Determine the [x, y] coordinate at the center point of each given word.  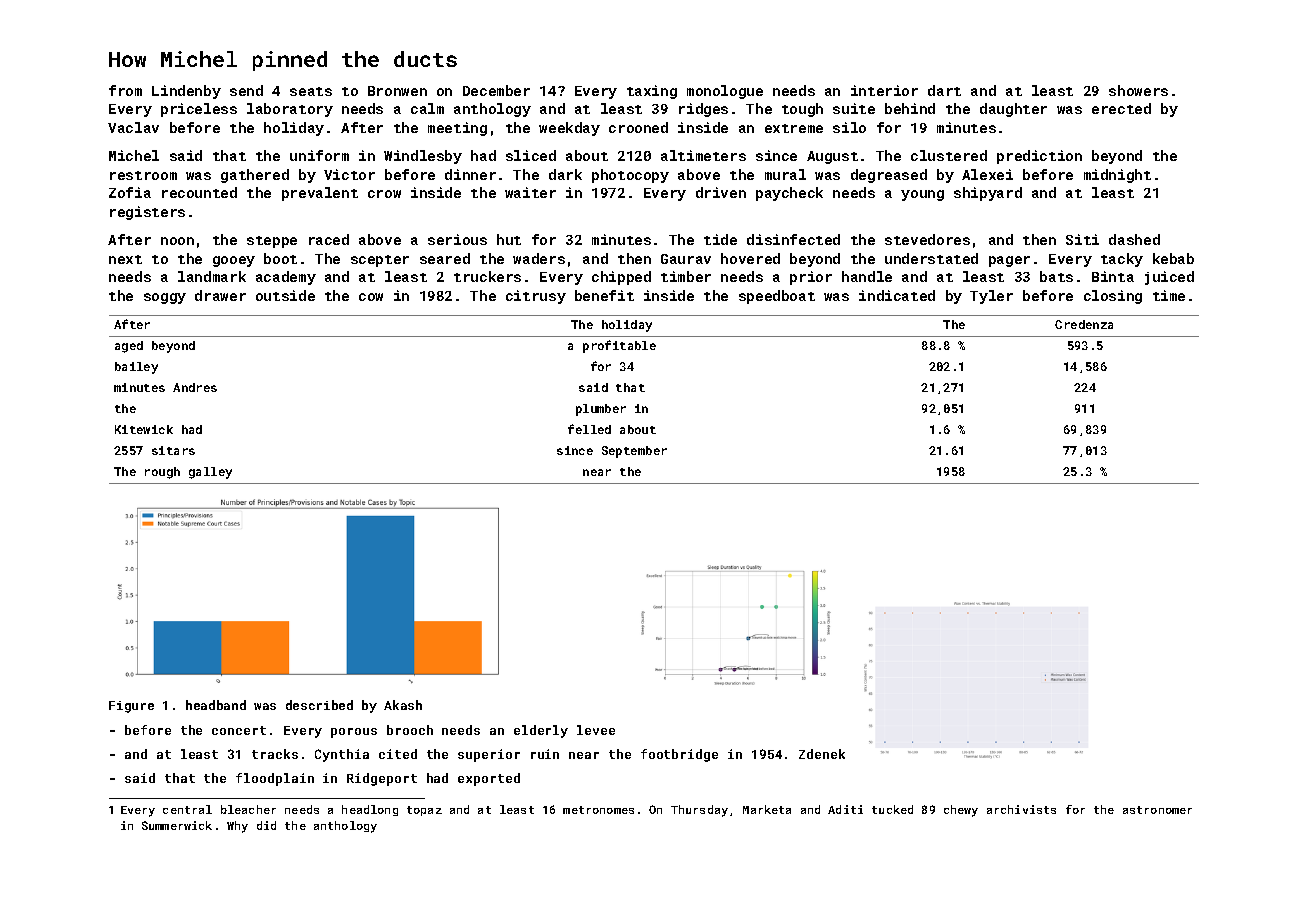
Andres [195, 387]
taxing [652, 92]
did [266, 825]
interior [884, 90]
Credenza [1084, 324]
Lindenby [186, 92]
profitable [619, 346]
